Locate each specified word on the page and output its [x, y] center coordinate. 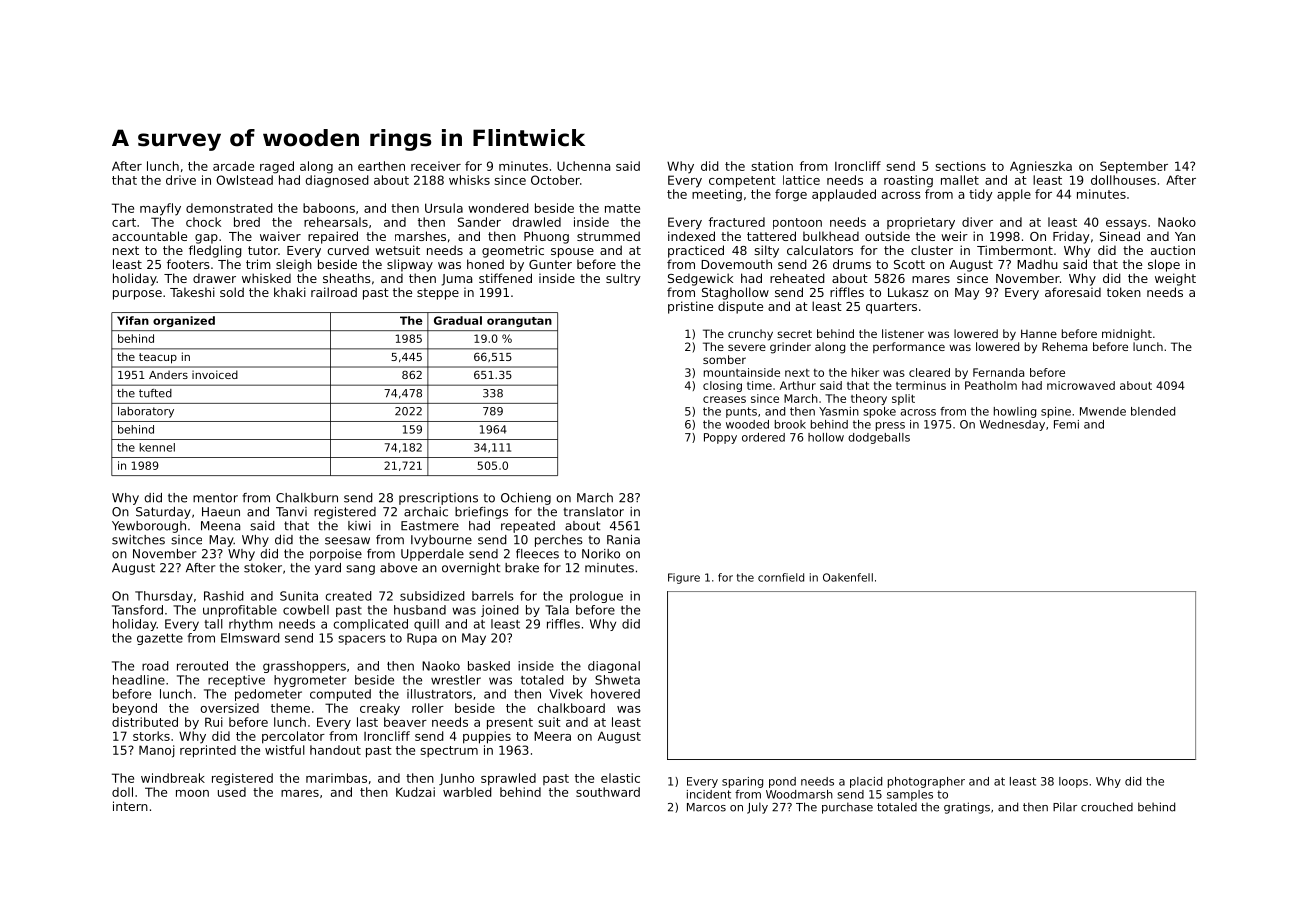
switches [138, 540]
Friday [1071, 237]
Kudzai [415, 792]
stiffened [505, 278]
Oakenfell [848, 577]
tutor [263, 250]
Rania [623, 540]
